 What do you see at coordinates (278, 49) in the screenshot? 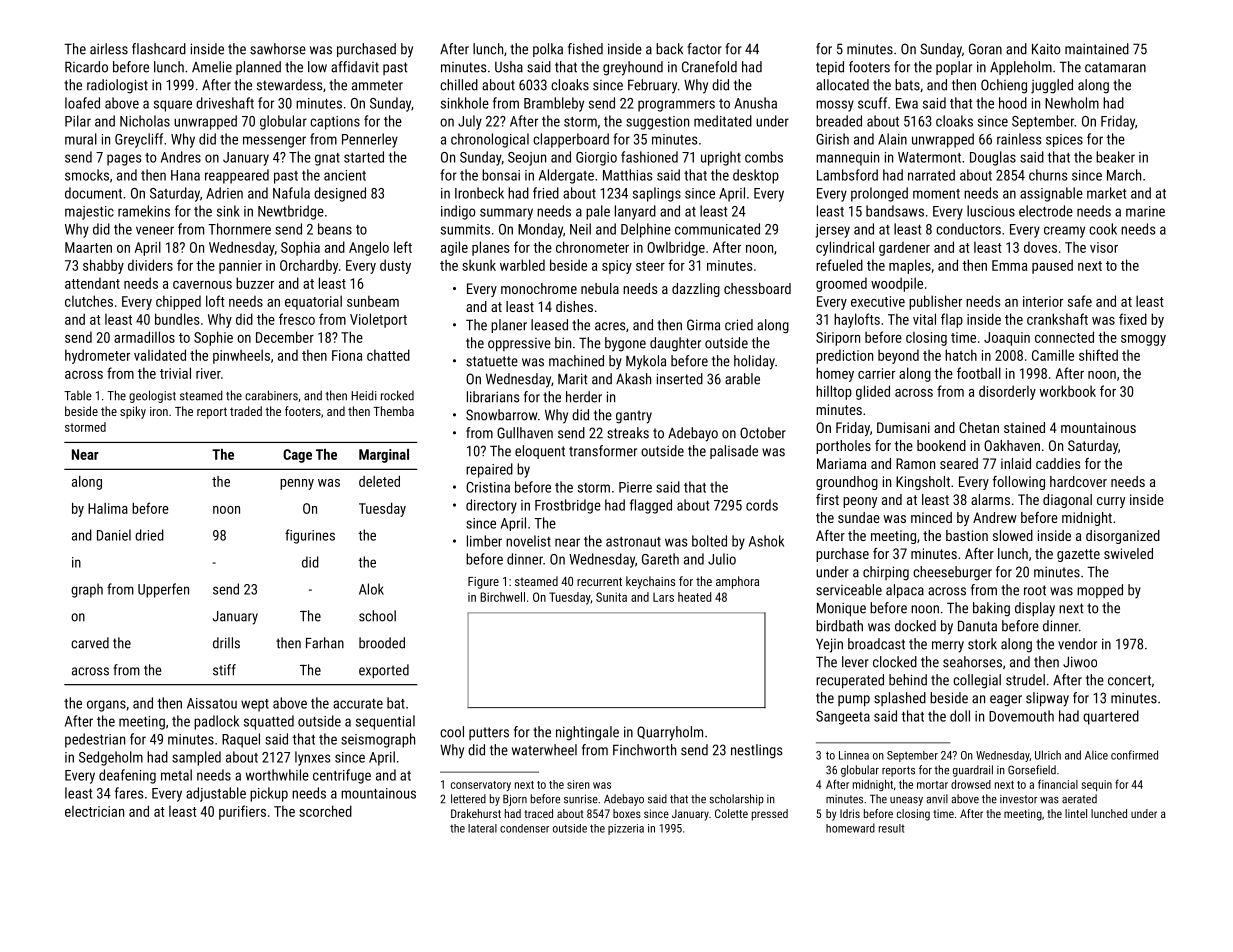
I see `sawhorse` at bounding box center [278, 49].
